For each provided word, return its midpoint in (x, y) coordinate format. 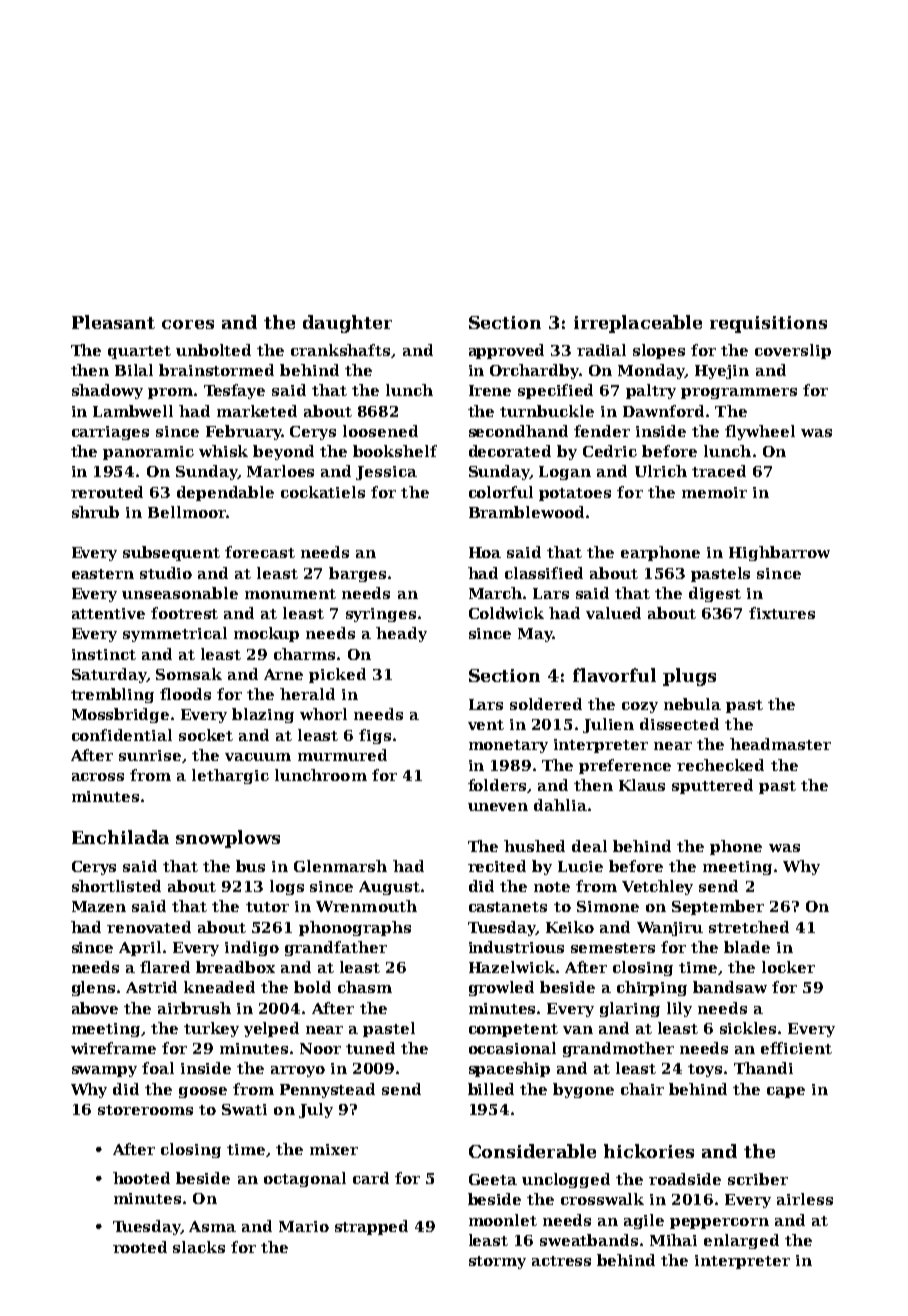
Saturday (109, 675)
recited (497, 866)
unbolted (213, 350)
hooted (141, 1178)
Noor (320, 1048)
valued (613, 613)
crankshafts (340, 350)
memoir (714, 492)
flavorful (614, 675)
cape (786, 1092)
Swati (244, 1109)
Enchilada (120, 837)
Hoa (485, 552)
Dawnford (663, 411)
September (718, 907)
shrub (95, 512)
